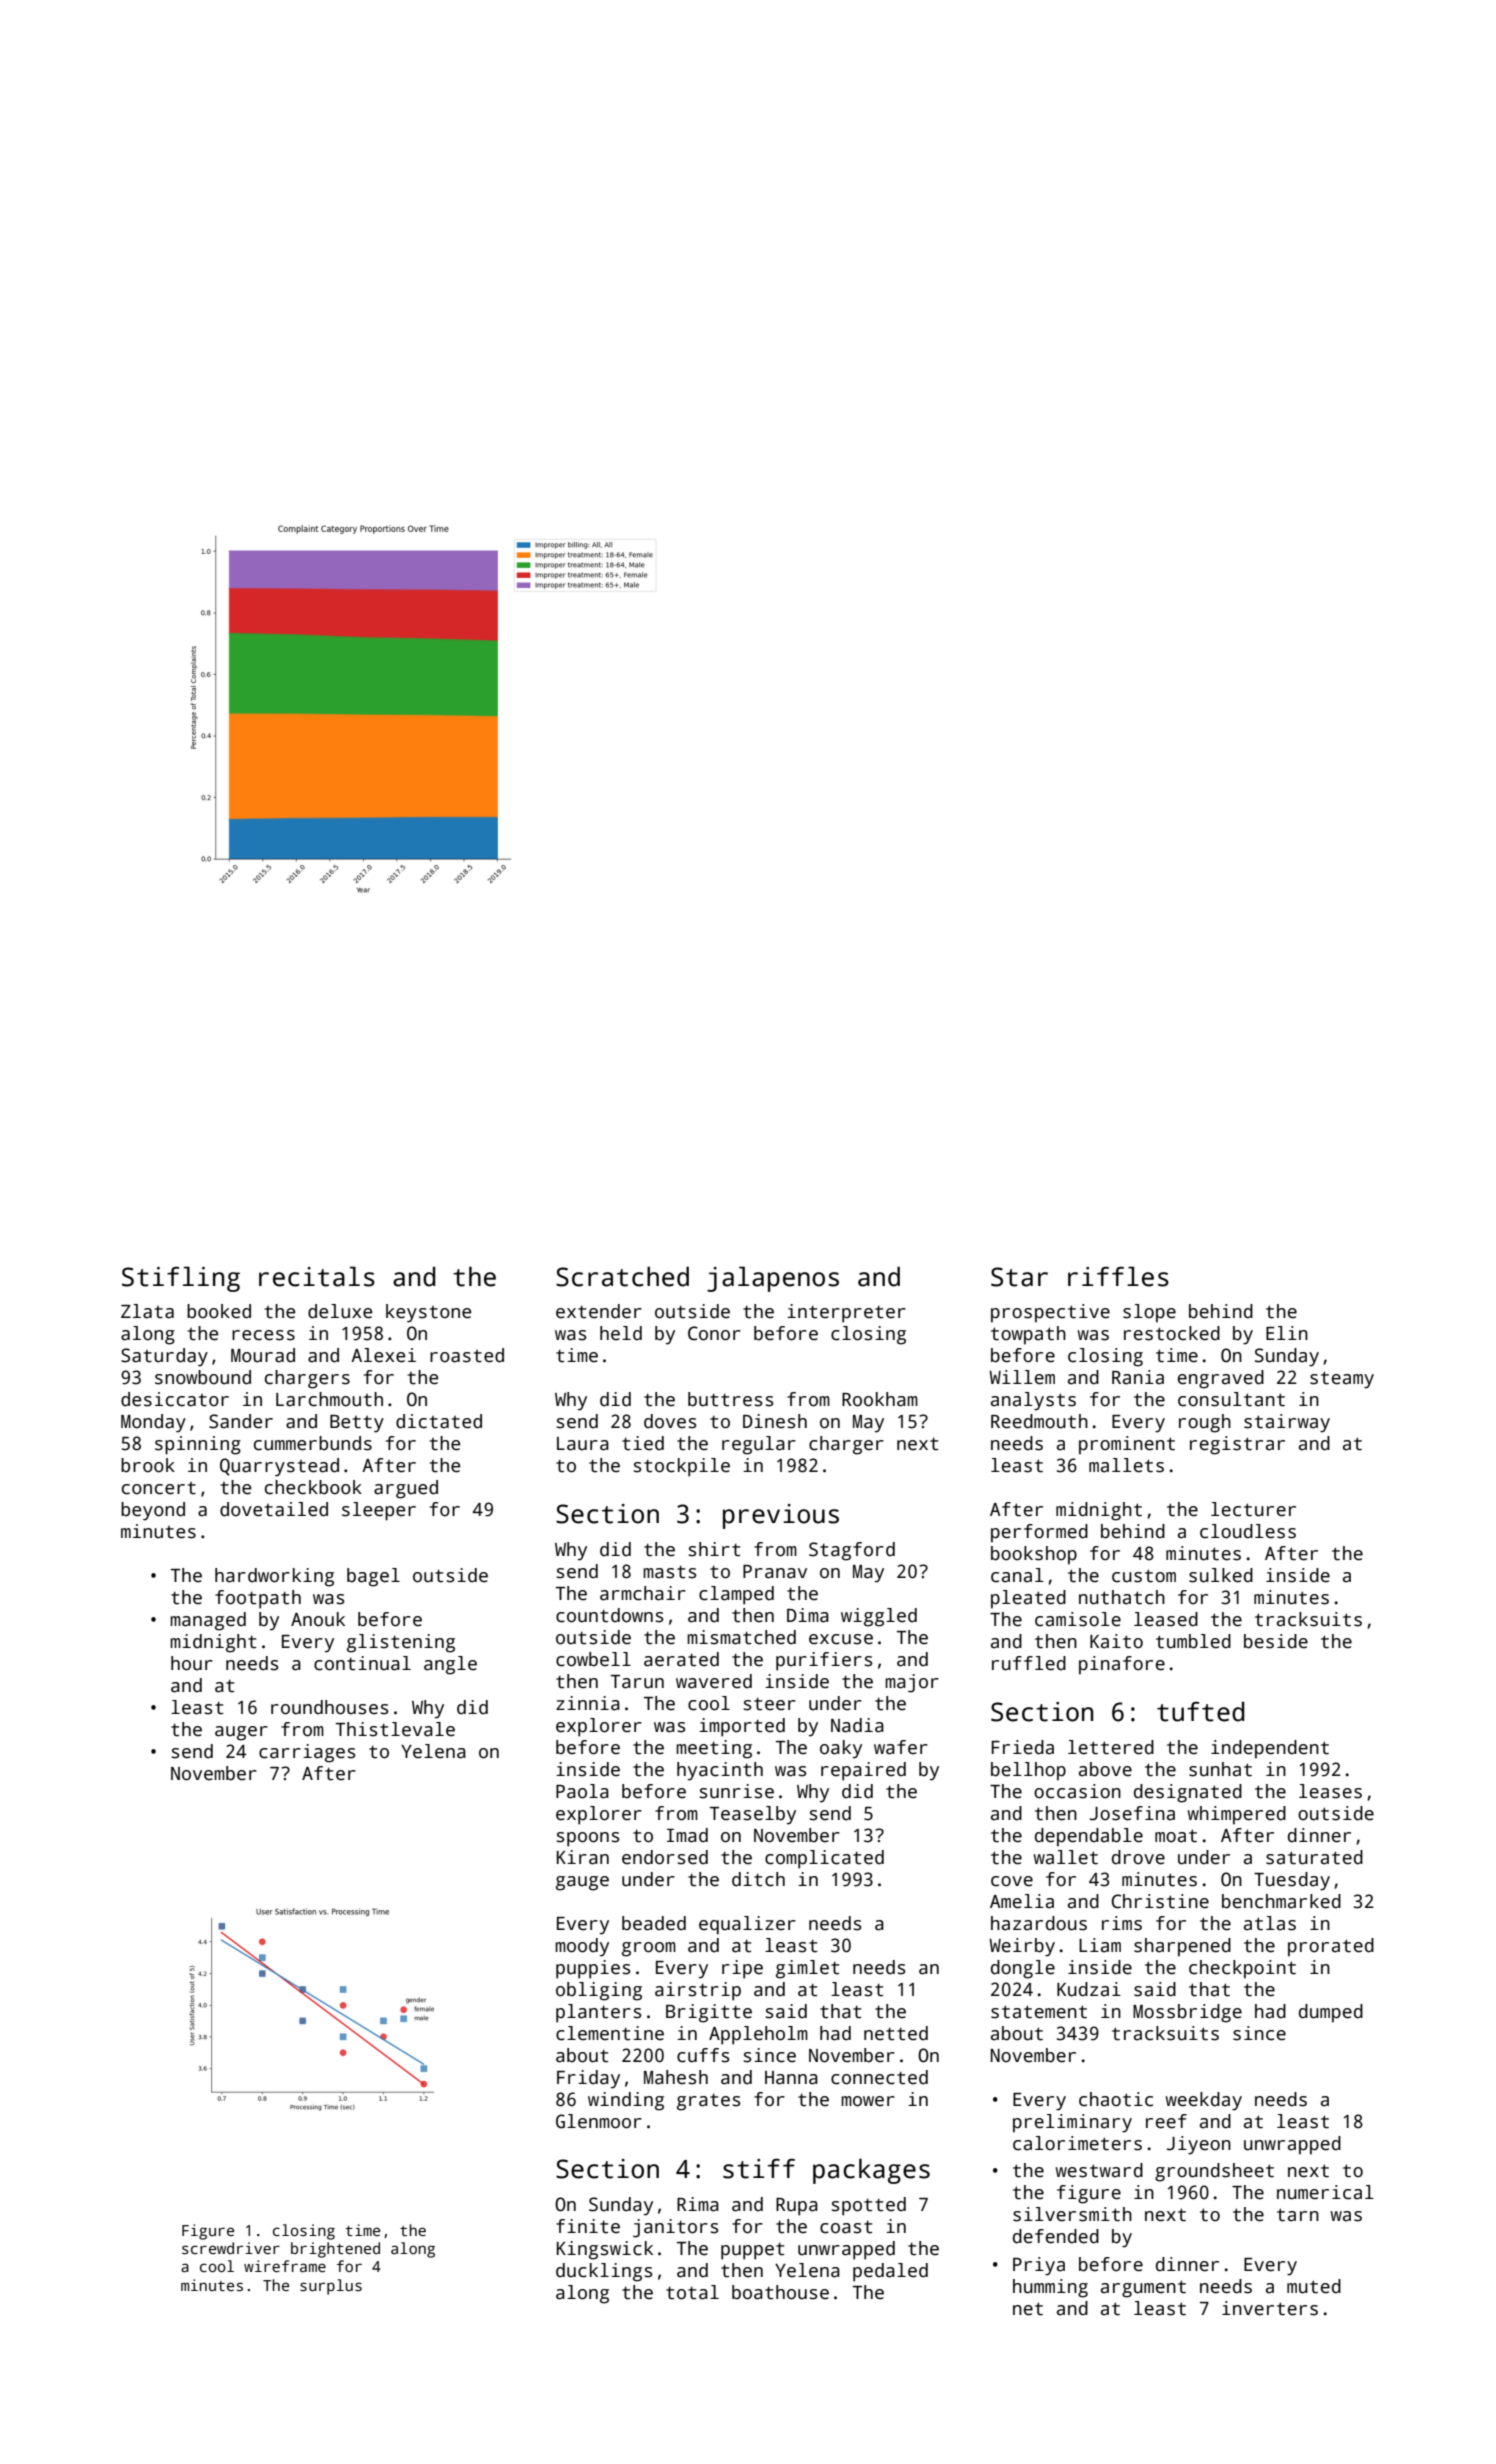 The image size is (1496, 2464). Describe the element at coordinates (285, 2266) in the screenshot. I see `wireframe` at that location.
